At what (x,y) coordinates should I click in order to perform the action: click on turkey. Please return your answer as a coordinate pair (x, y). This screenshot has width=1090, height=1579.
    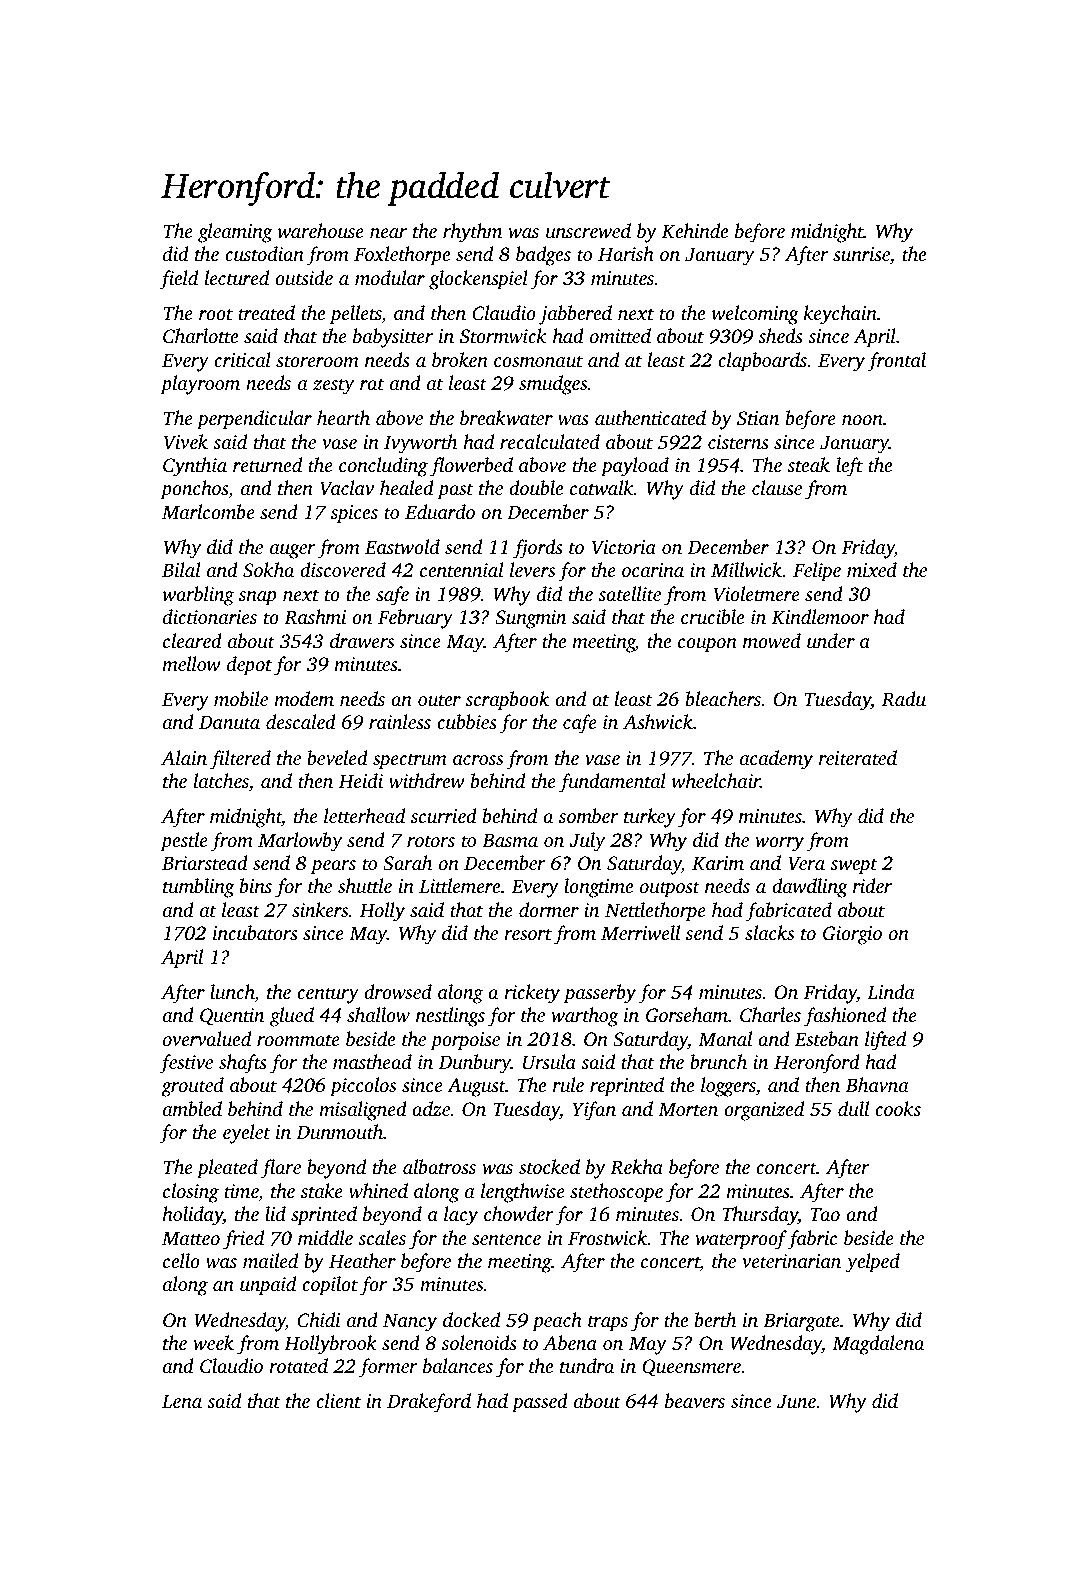
    Looking at the image, I should click on (650, 818).
